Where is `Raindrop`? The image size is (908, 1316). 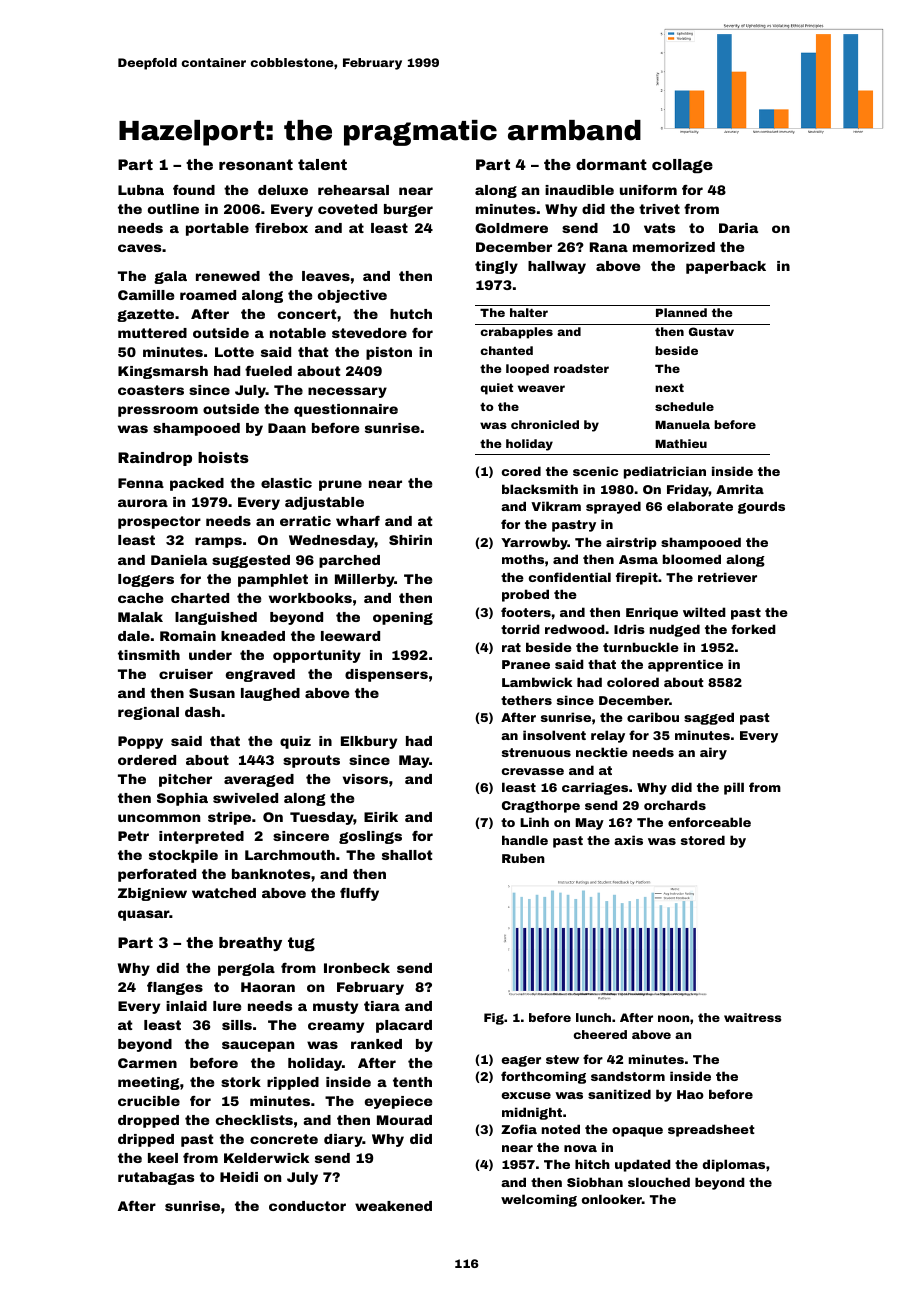
Raindrop is located at coordinates (155, 459).
